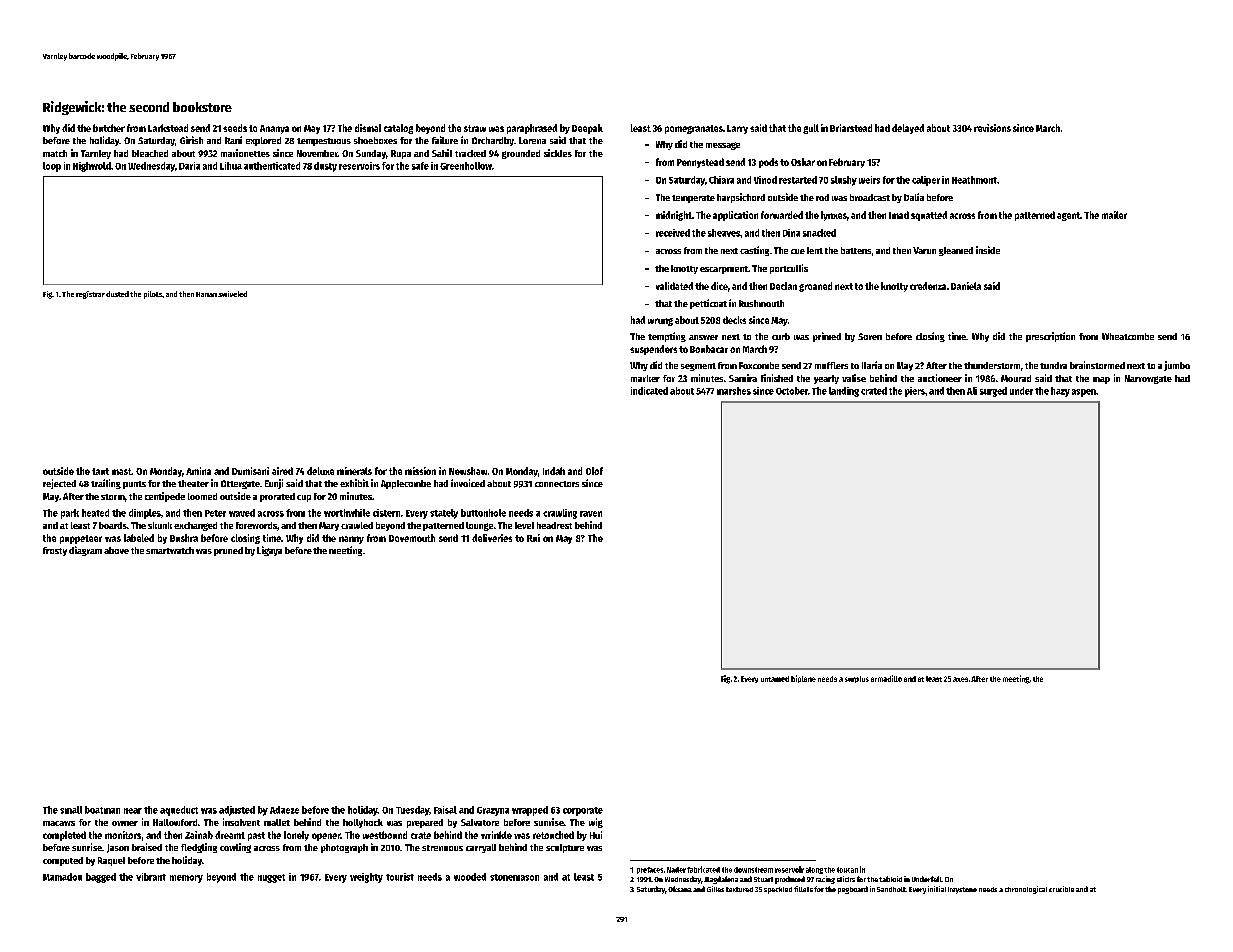 The width and height of the screenshot is (1233, 952). What do you see at coordinates (778, 890) in the screenshot?
I see `speckled` at bounding box center [778, 890].
